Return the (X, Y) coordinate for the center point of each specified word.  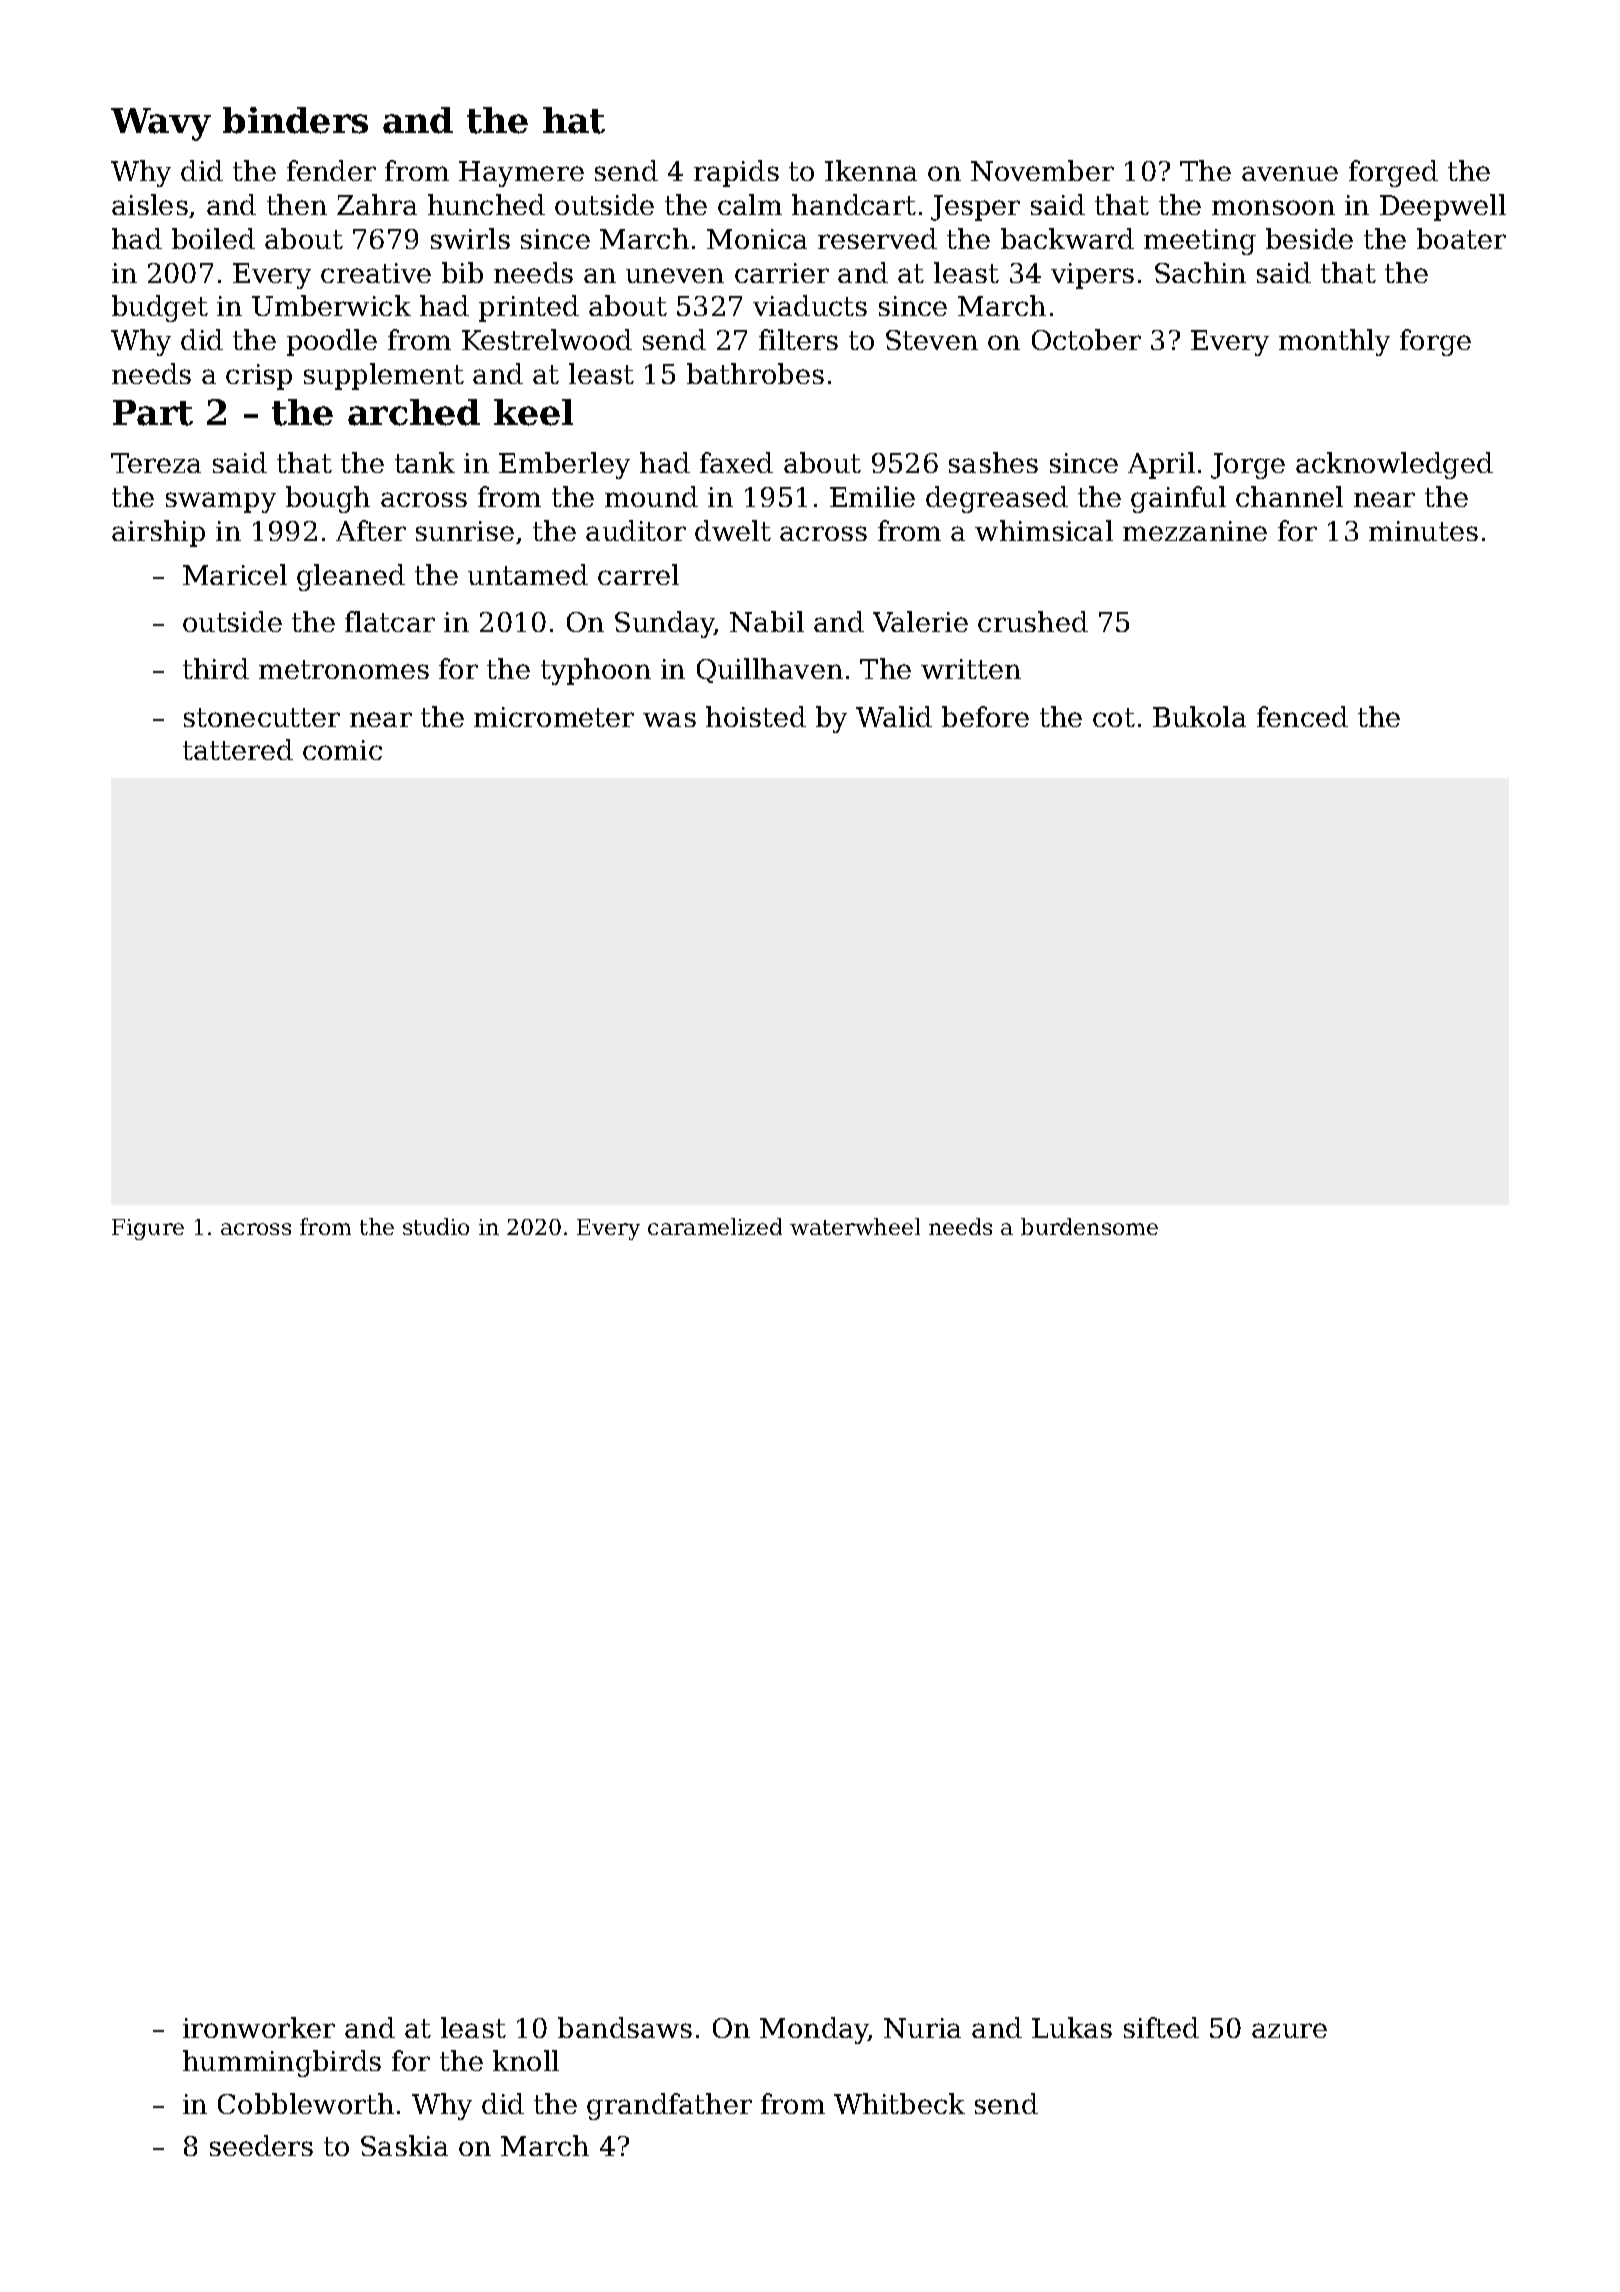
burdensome (1089, 1226)
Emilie (872, 496)
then (297, 204)
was (669, 719)
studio (436, 1226)
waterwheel (855, 1226)
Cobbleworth (306, 2103)
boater (1461, 238)
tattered (238, 749)
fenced (1302, 716)
